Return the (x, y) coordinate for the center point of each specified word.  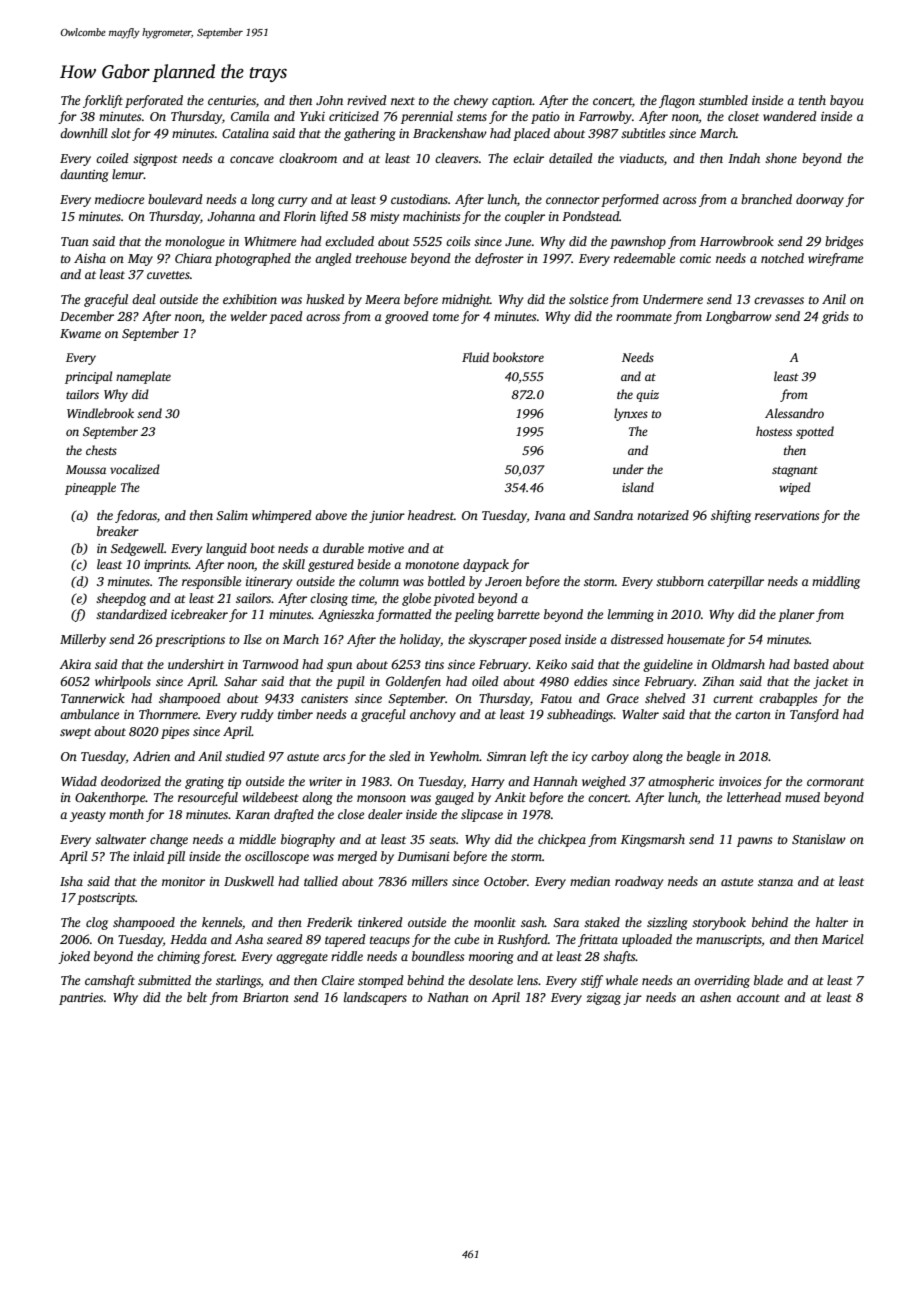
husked (325, 299)
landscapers (375, 998)
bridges (844, 242)
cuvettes (168, 275)
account (758, 998)
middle (257, 839)
